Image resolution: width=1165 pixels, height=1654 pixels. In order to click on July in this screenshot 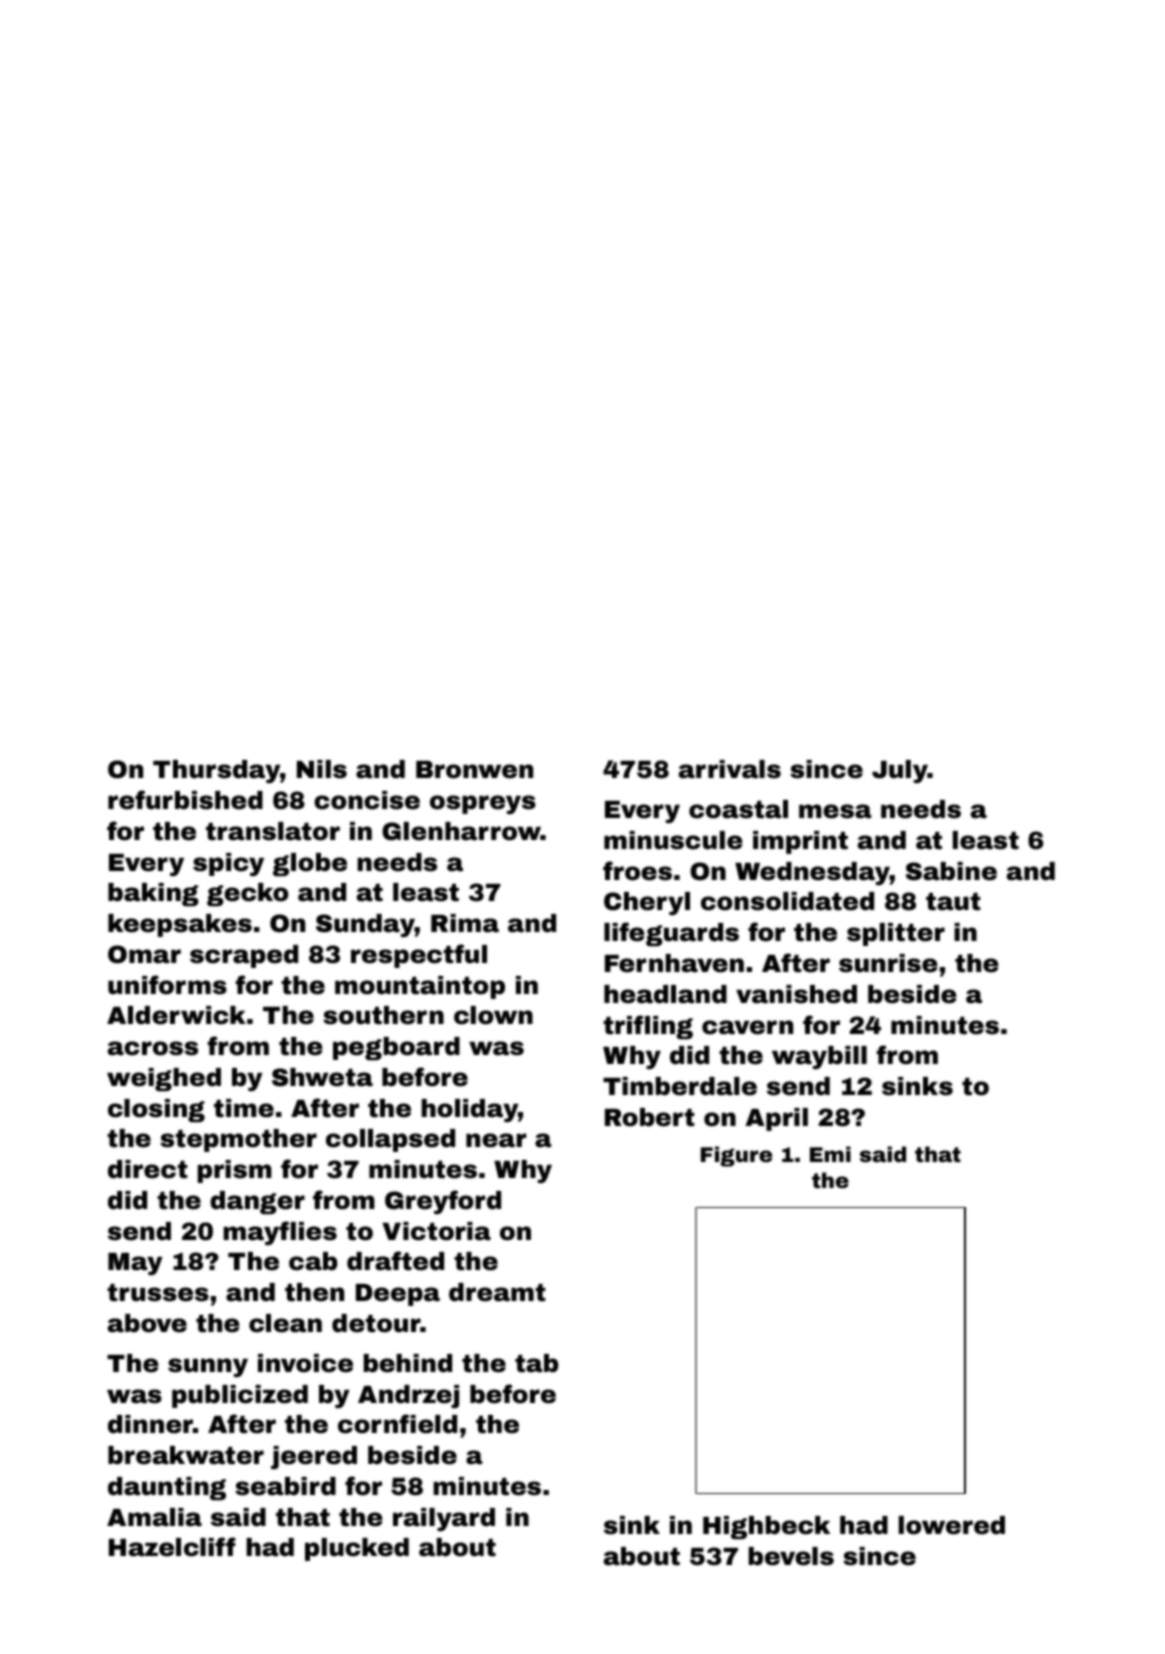, I will do `click(900, 771)`.
